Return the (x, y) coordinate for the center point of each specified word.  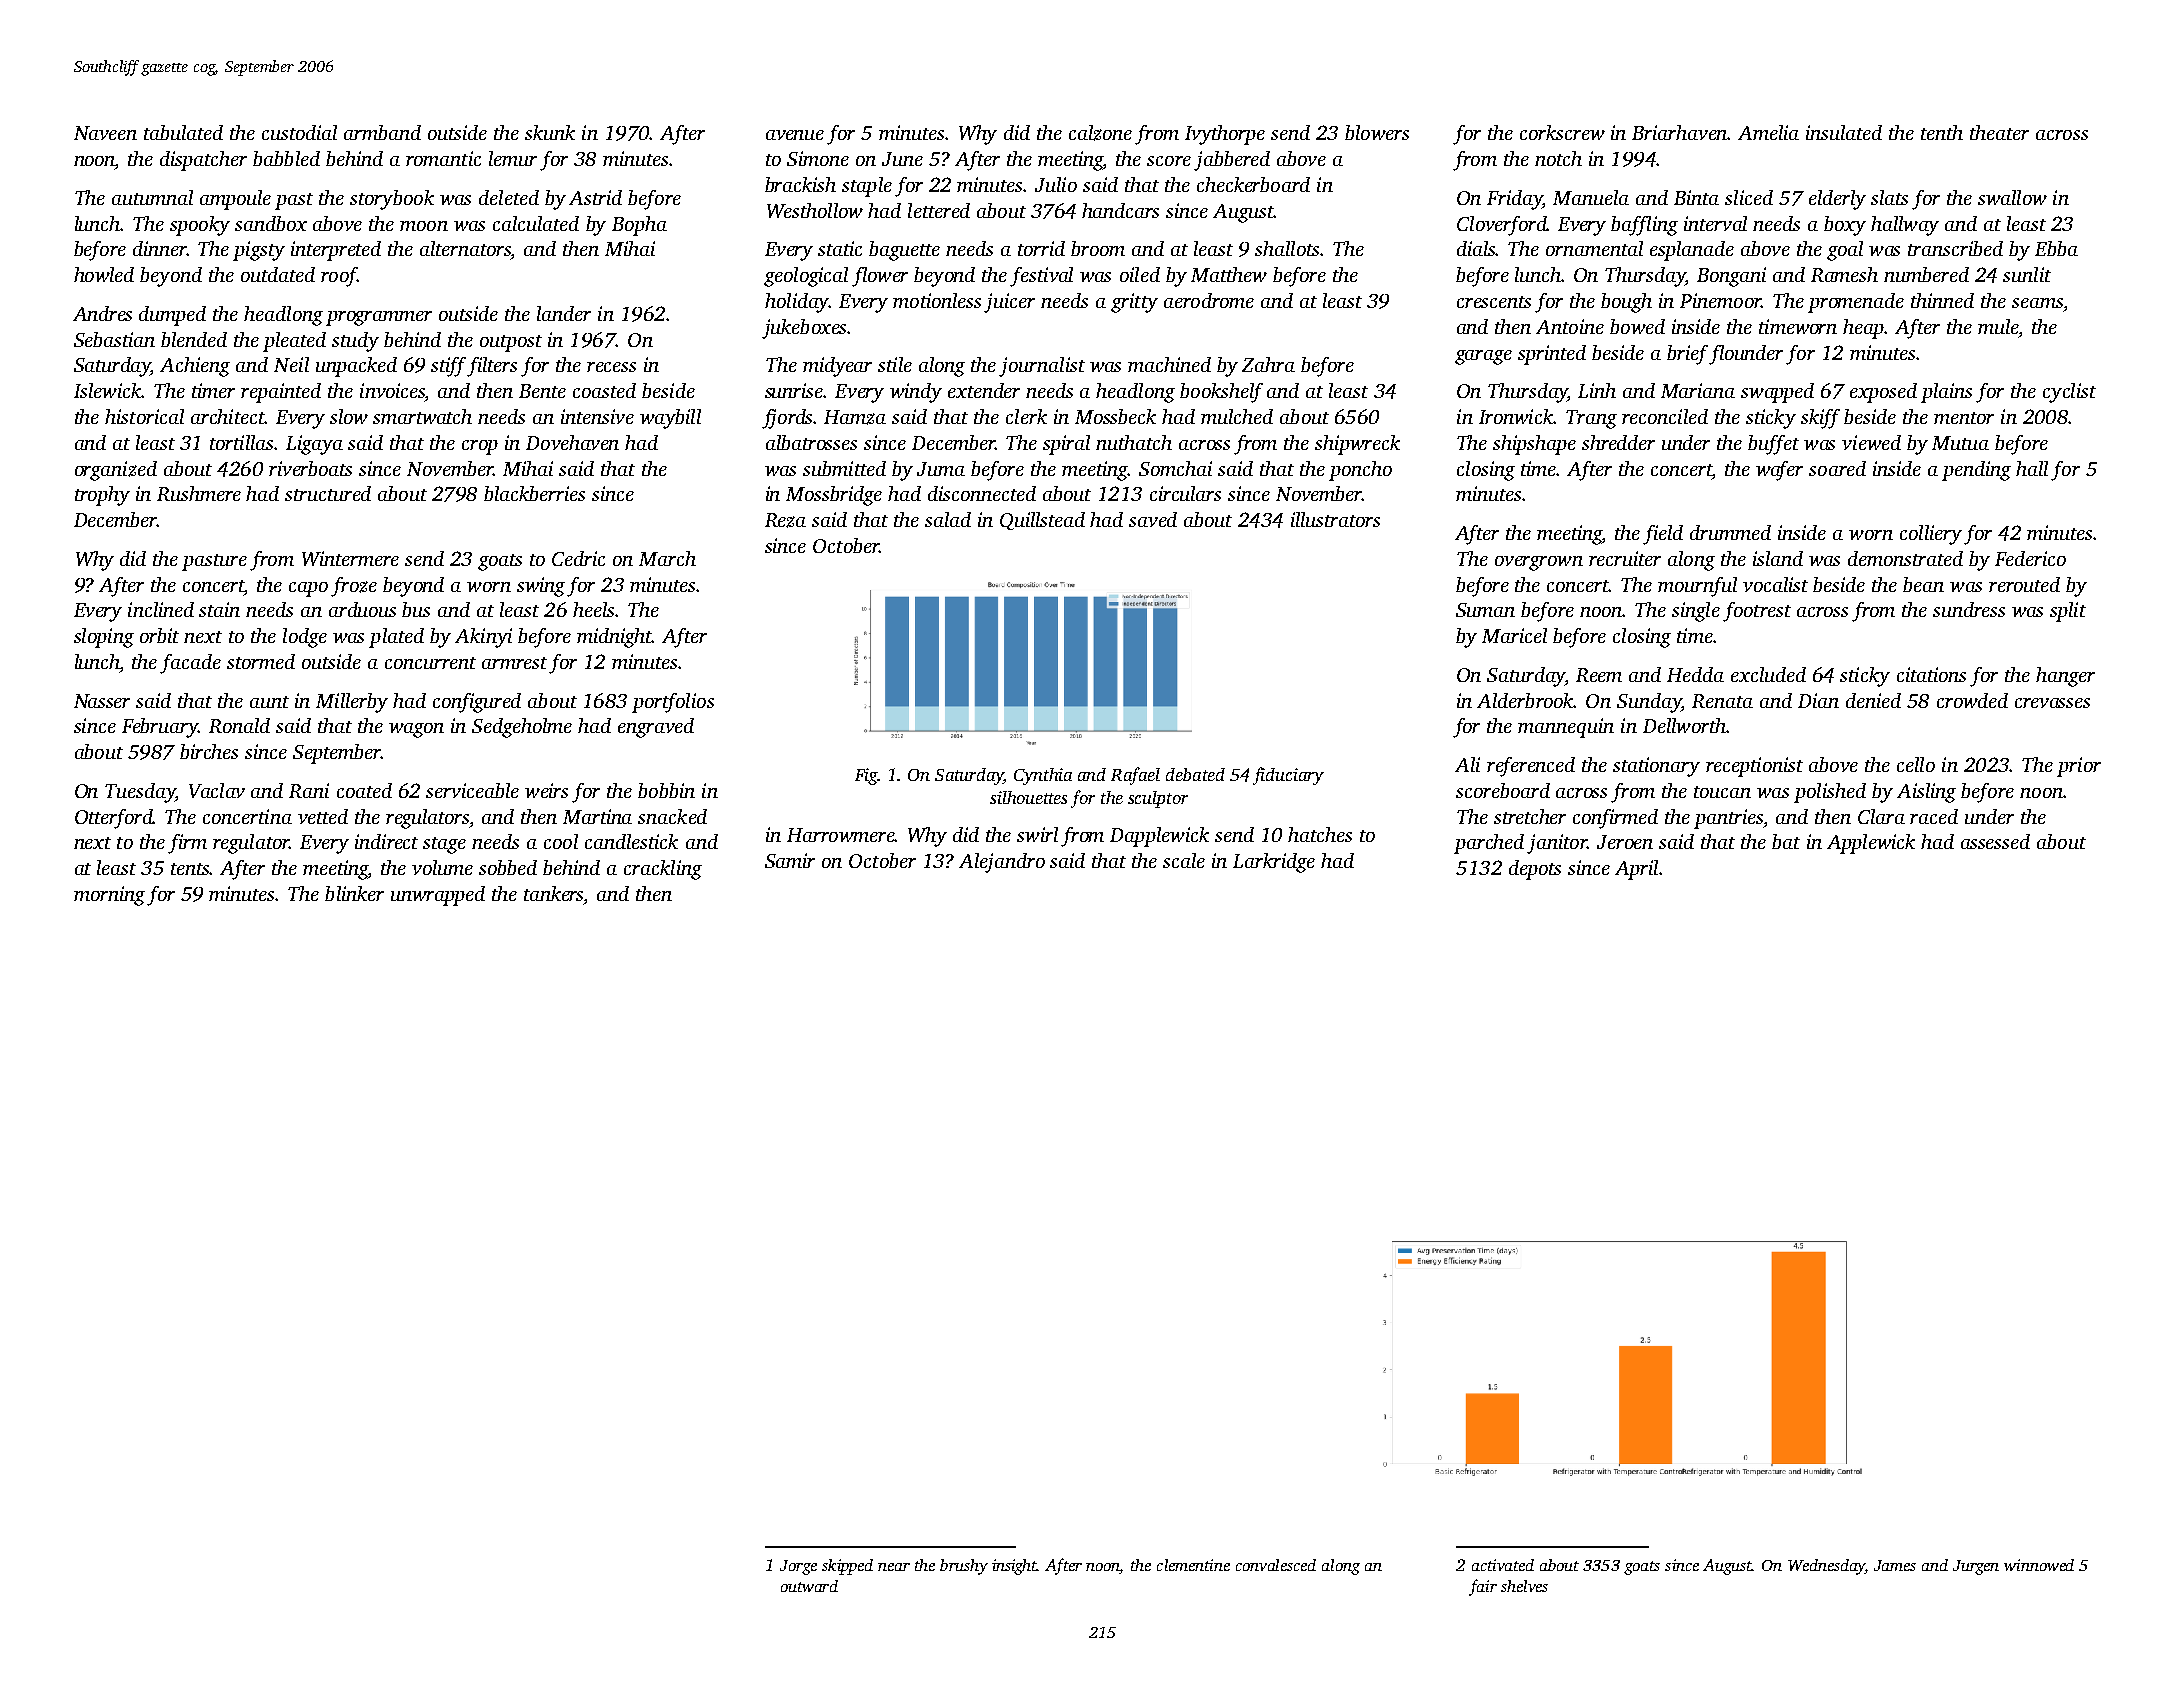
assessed (1995, 841)
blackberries (534, 493)
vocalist (1775, 584)
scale (1184, 860)
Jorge (798, 1567)
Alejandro (1002, 863)
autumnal (152, 197)
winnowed (2039, 1565)
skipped (847, 1567)
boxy (1845, 226)
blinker (354, 893)
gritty (1134, 303)
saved (1153, 519)
